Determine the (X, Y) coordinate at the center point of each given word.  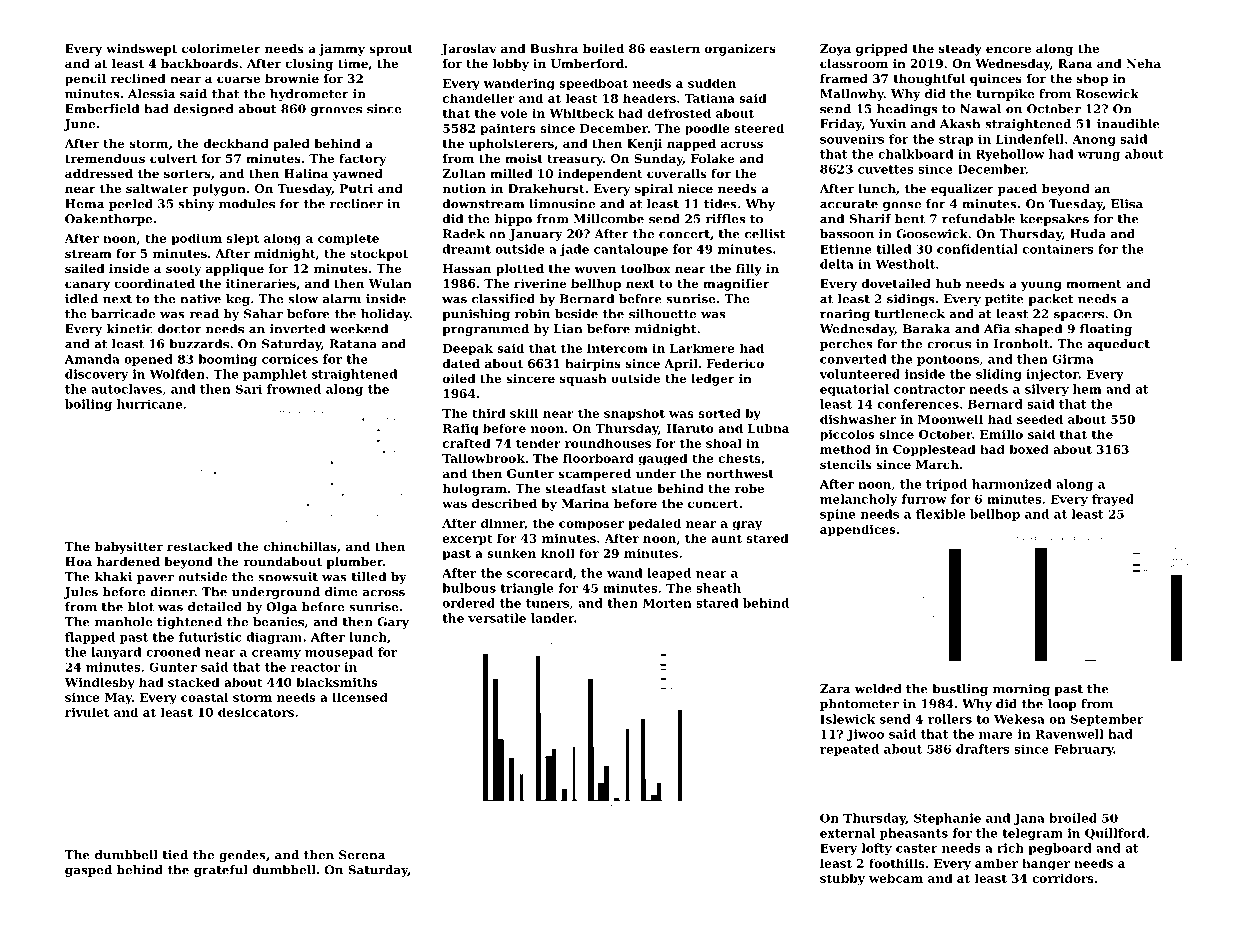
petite (1004, 300)
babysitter (129, 548)
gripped (882, 50)
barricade (123, 314)
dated (461, 363)
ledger (713, 380)
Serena (362, 855)
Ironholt (1021, 344)
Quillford (1115, 834)
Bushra (554, 48)
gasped (88, 871)
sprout (391, 50)
